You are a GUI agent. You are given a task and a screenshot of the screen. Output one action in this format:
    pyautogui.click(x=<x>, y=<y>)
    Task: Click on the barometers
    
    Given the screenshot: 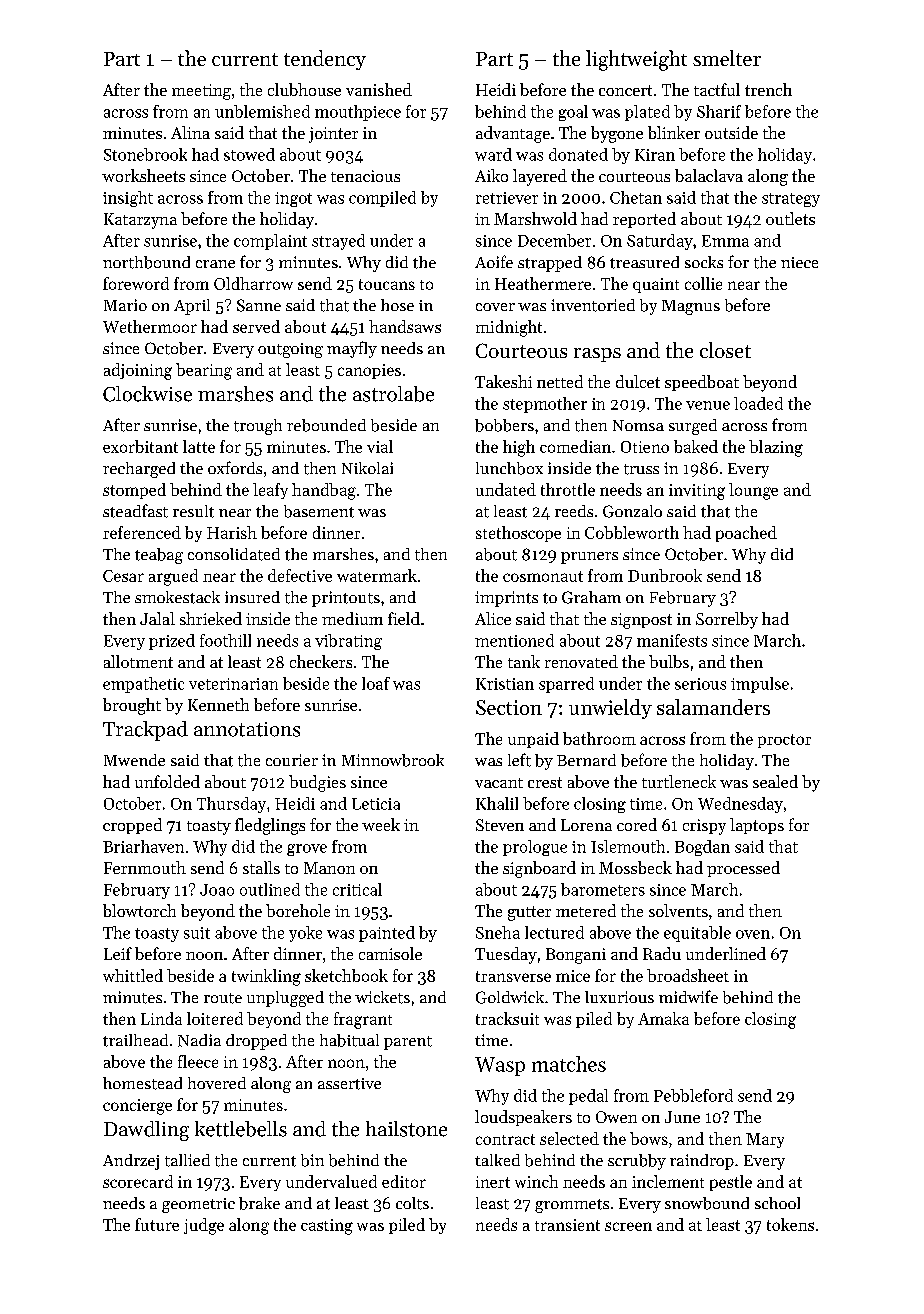 What is the action you would take?
    pyautogui.click(x=603, y=889)
